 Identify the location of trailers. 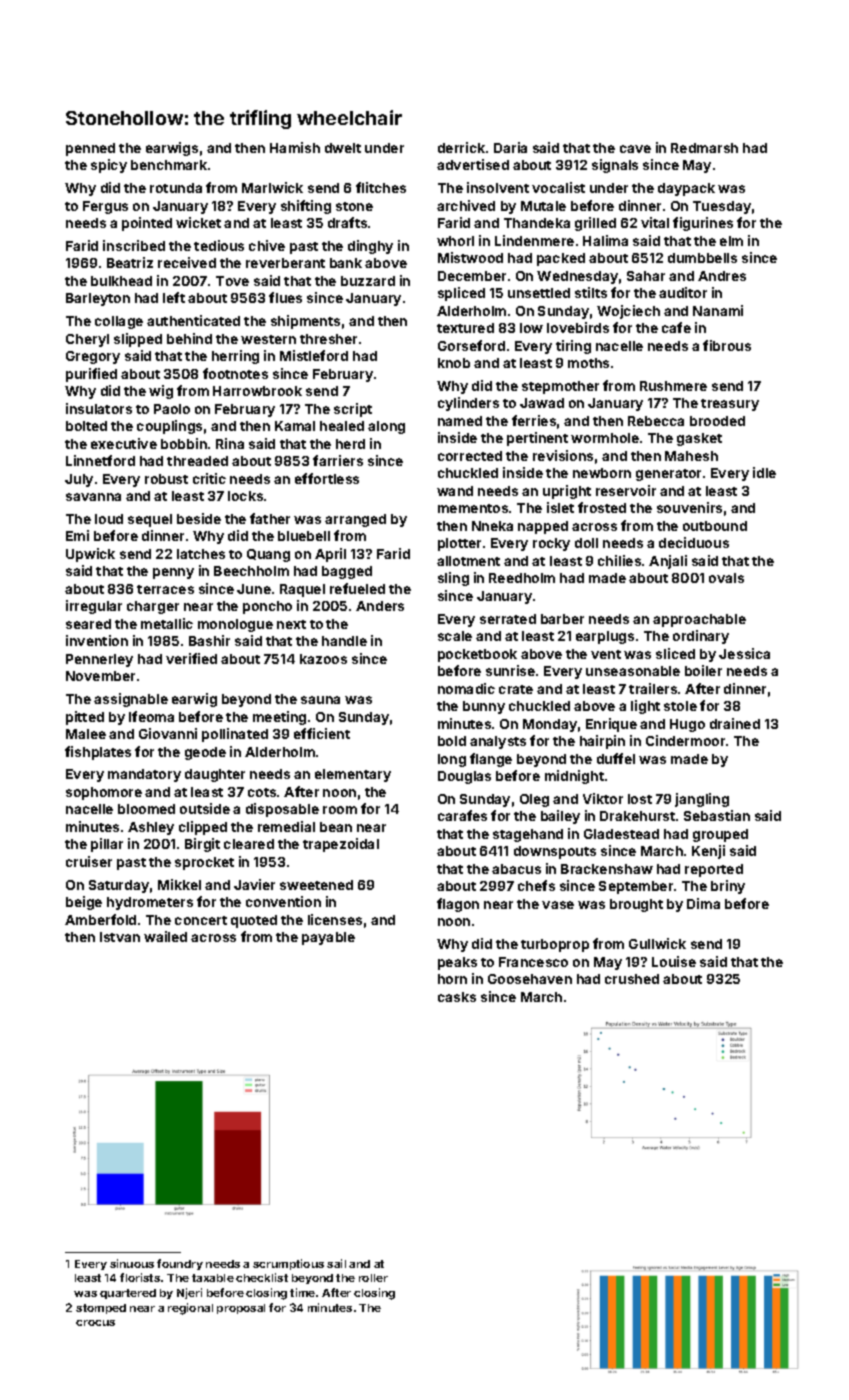
(653, 688).
